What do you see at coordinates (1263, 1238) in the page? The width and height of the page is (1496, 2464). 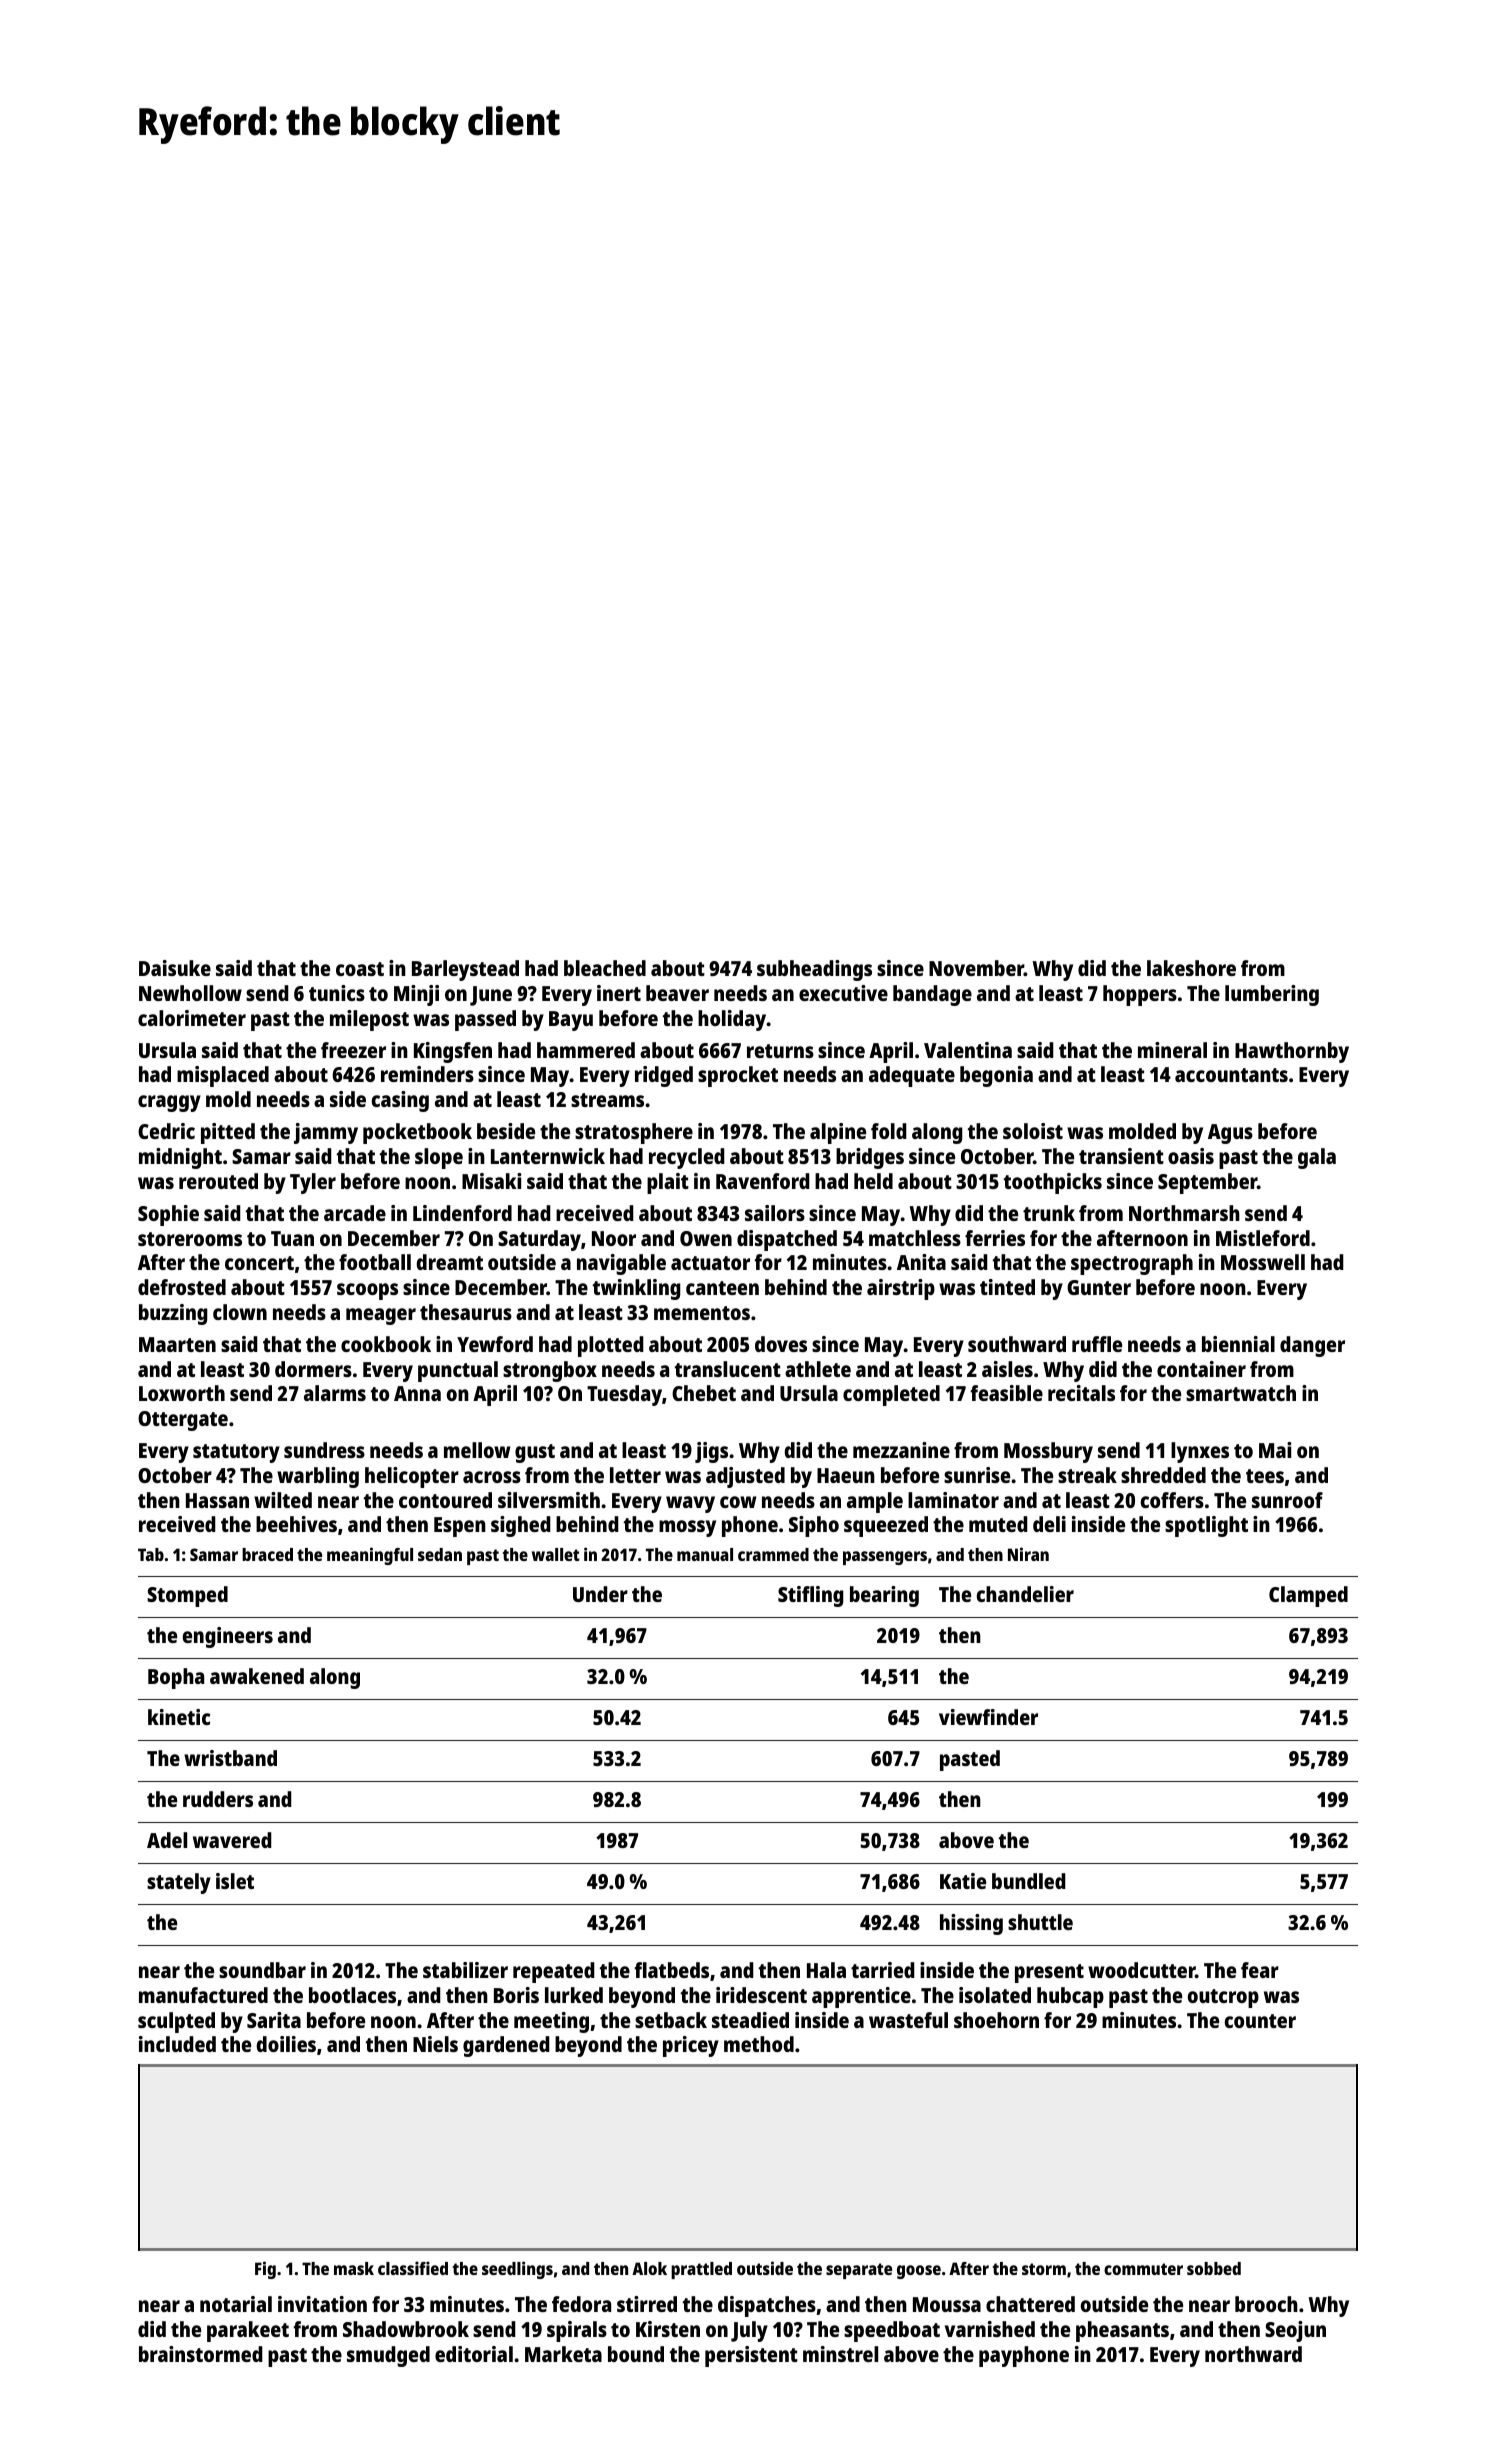 I see `Mistleford` at bounding box center [1263, 1238].
